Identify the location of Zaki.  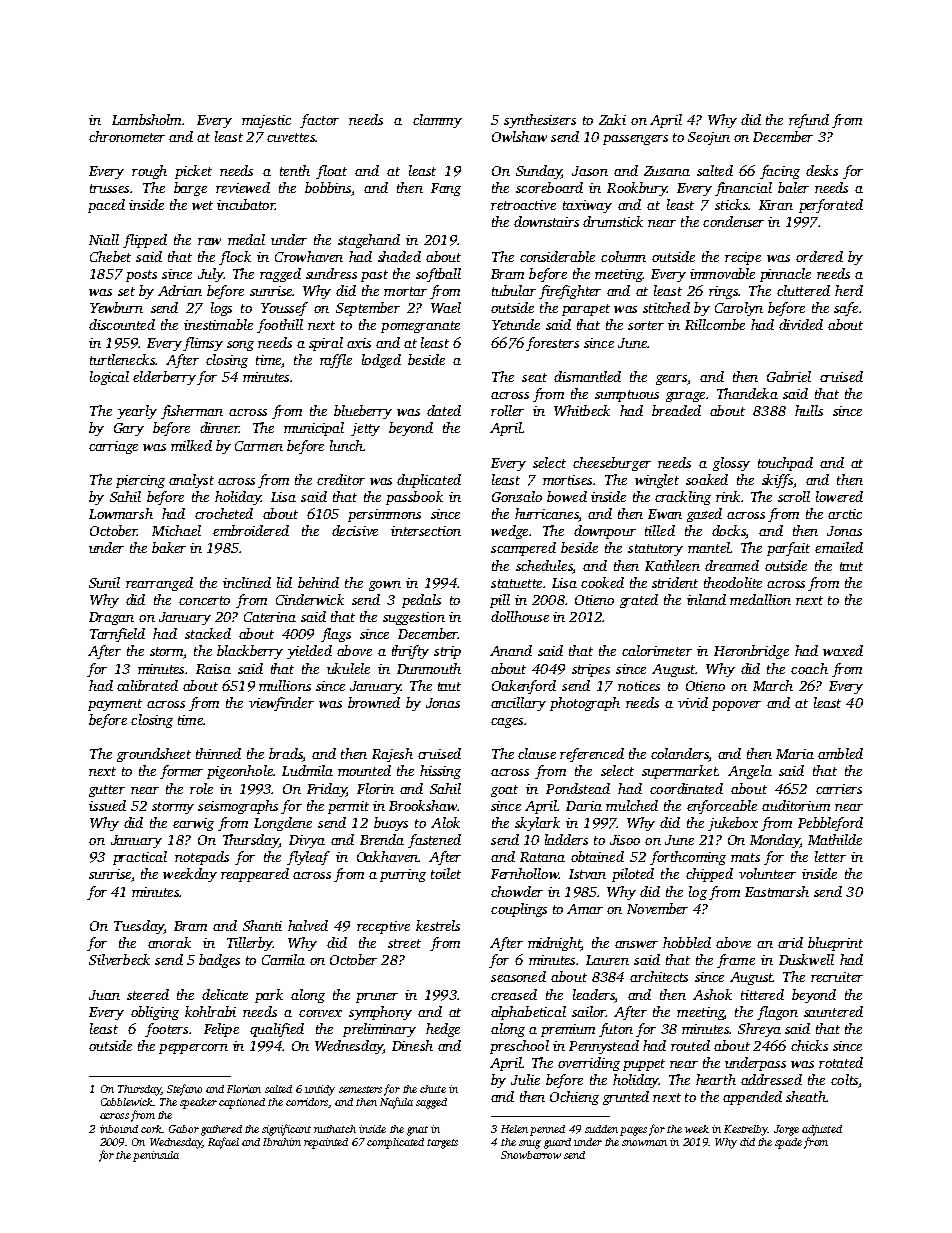
(612, 119).
